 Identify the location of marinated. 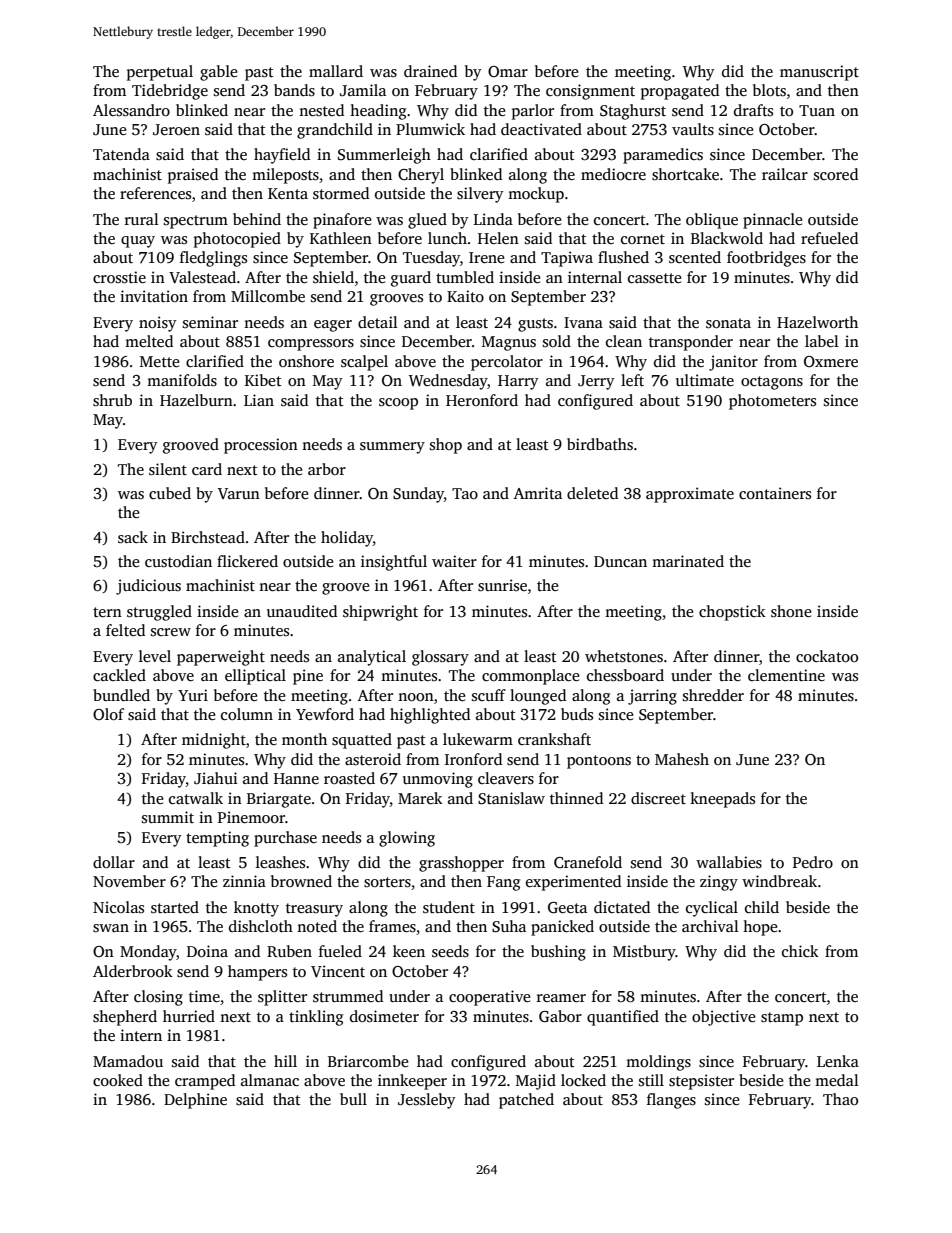
(688, 561).
